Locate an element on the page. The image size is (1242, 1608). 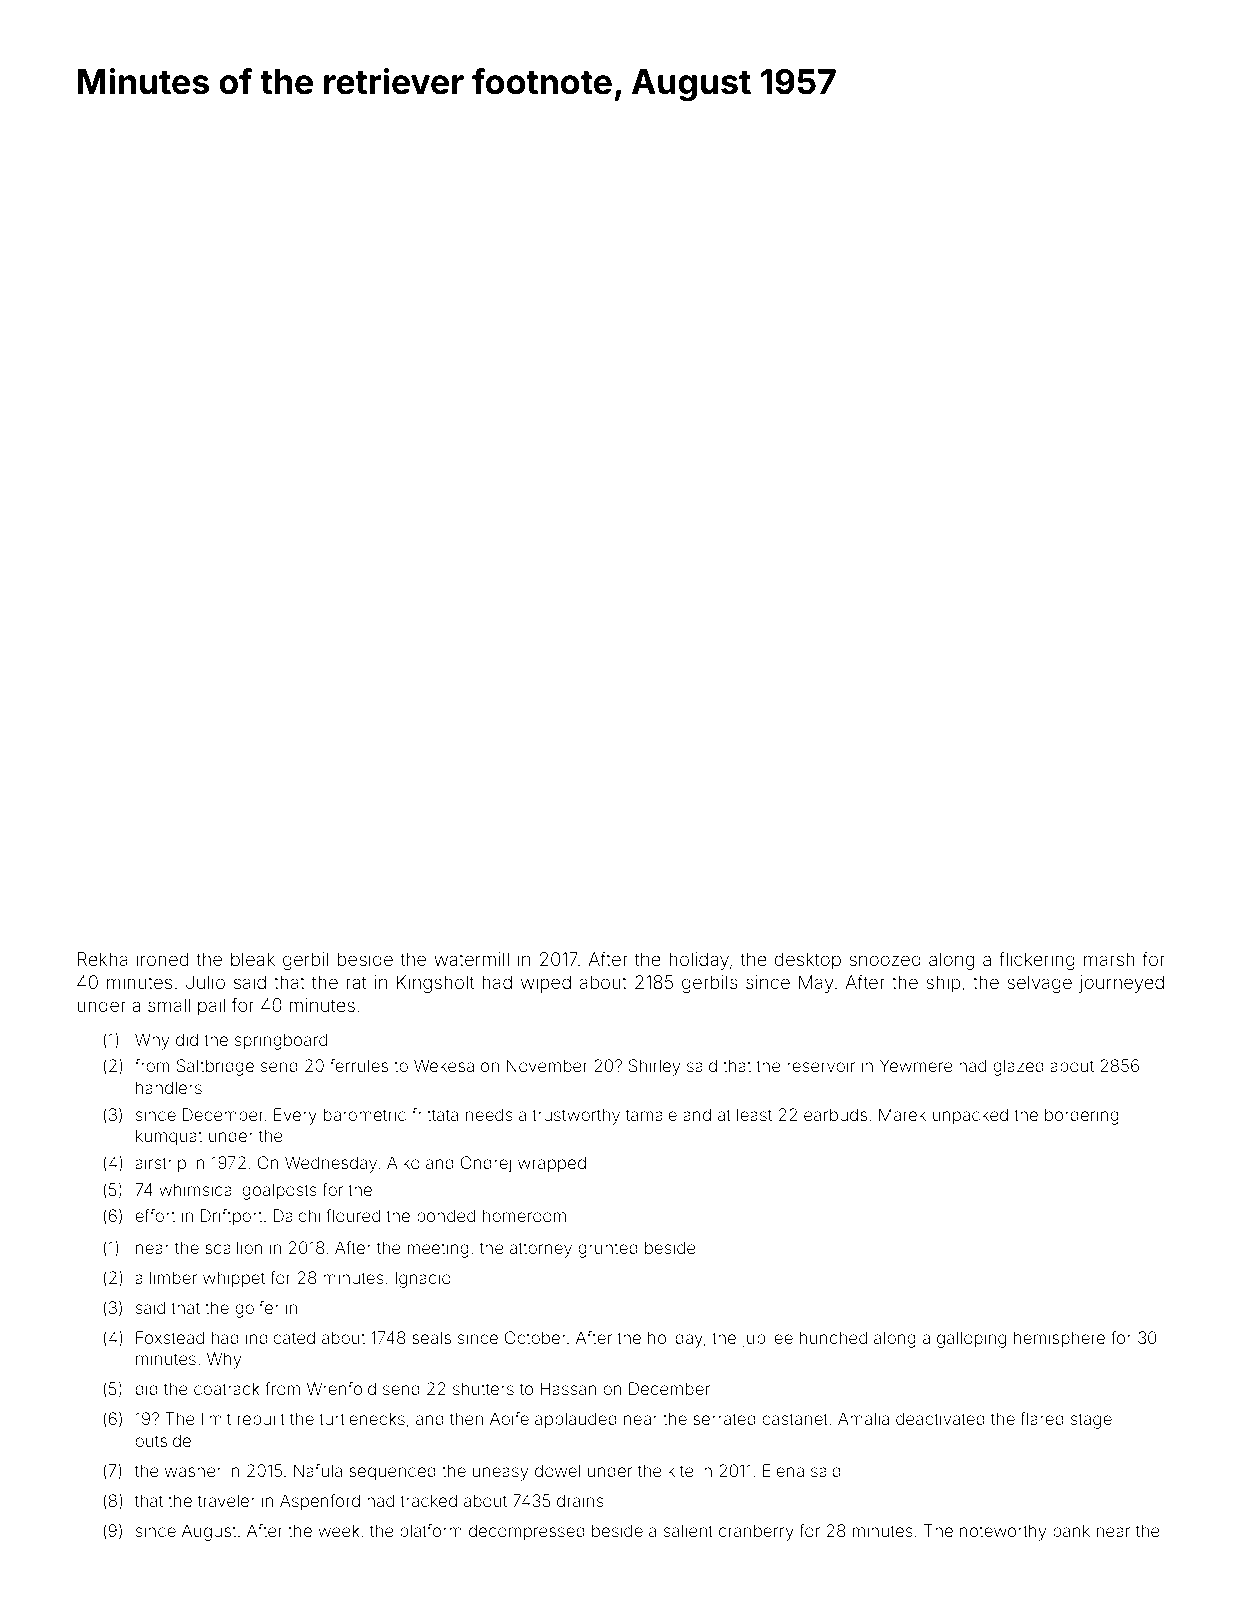
bleak is located at coordinates (253, 959).
